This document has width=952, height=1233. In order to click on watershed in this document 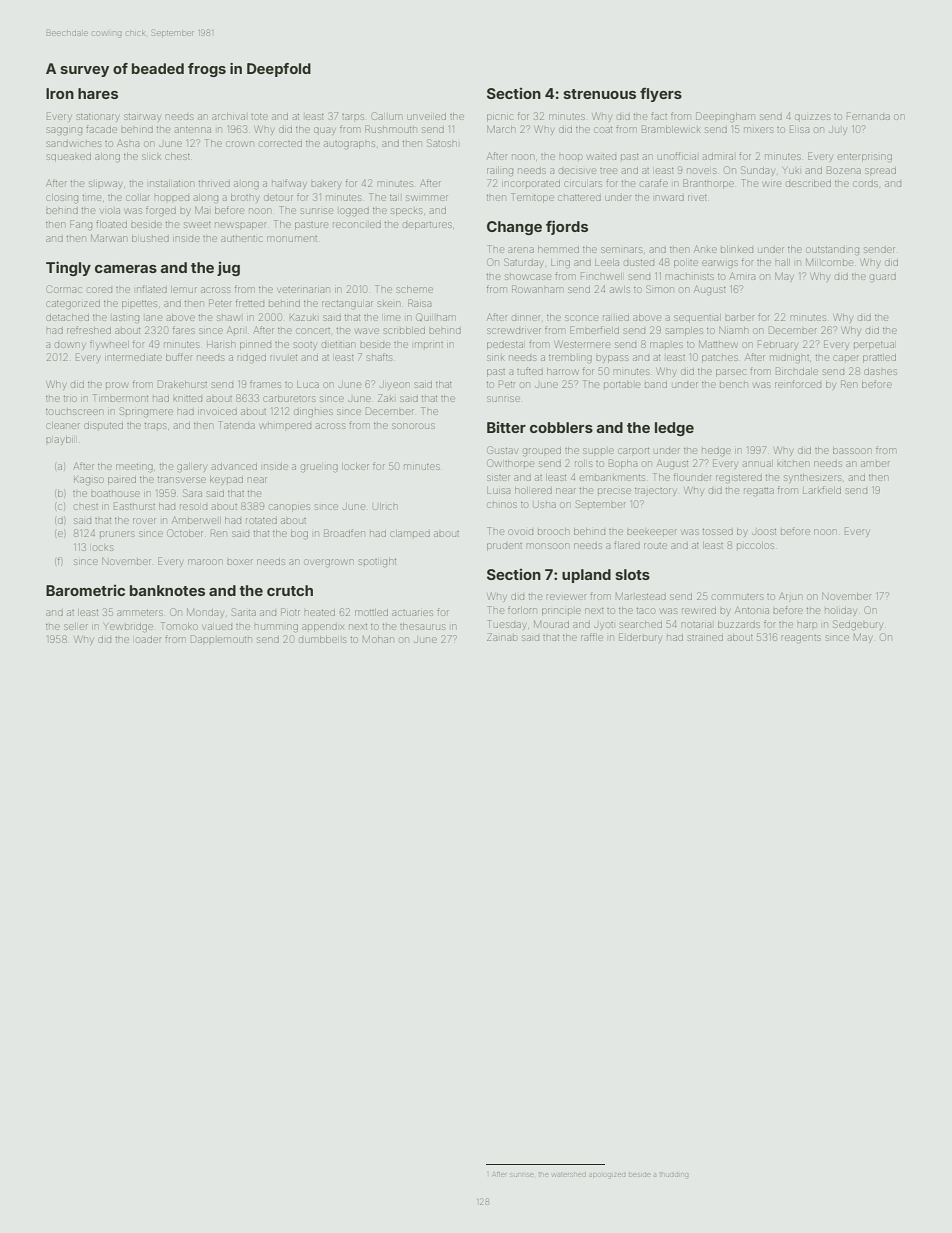, I will do `click(569, 1174)`.
